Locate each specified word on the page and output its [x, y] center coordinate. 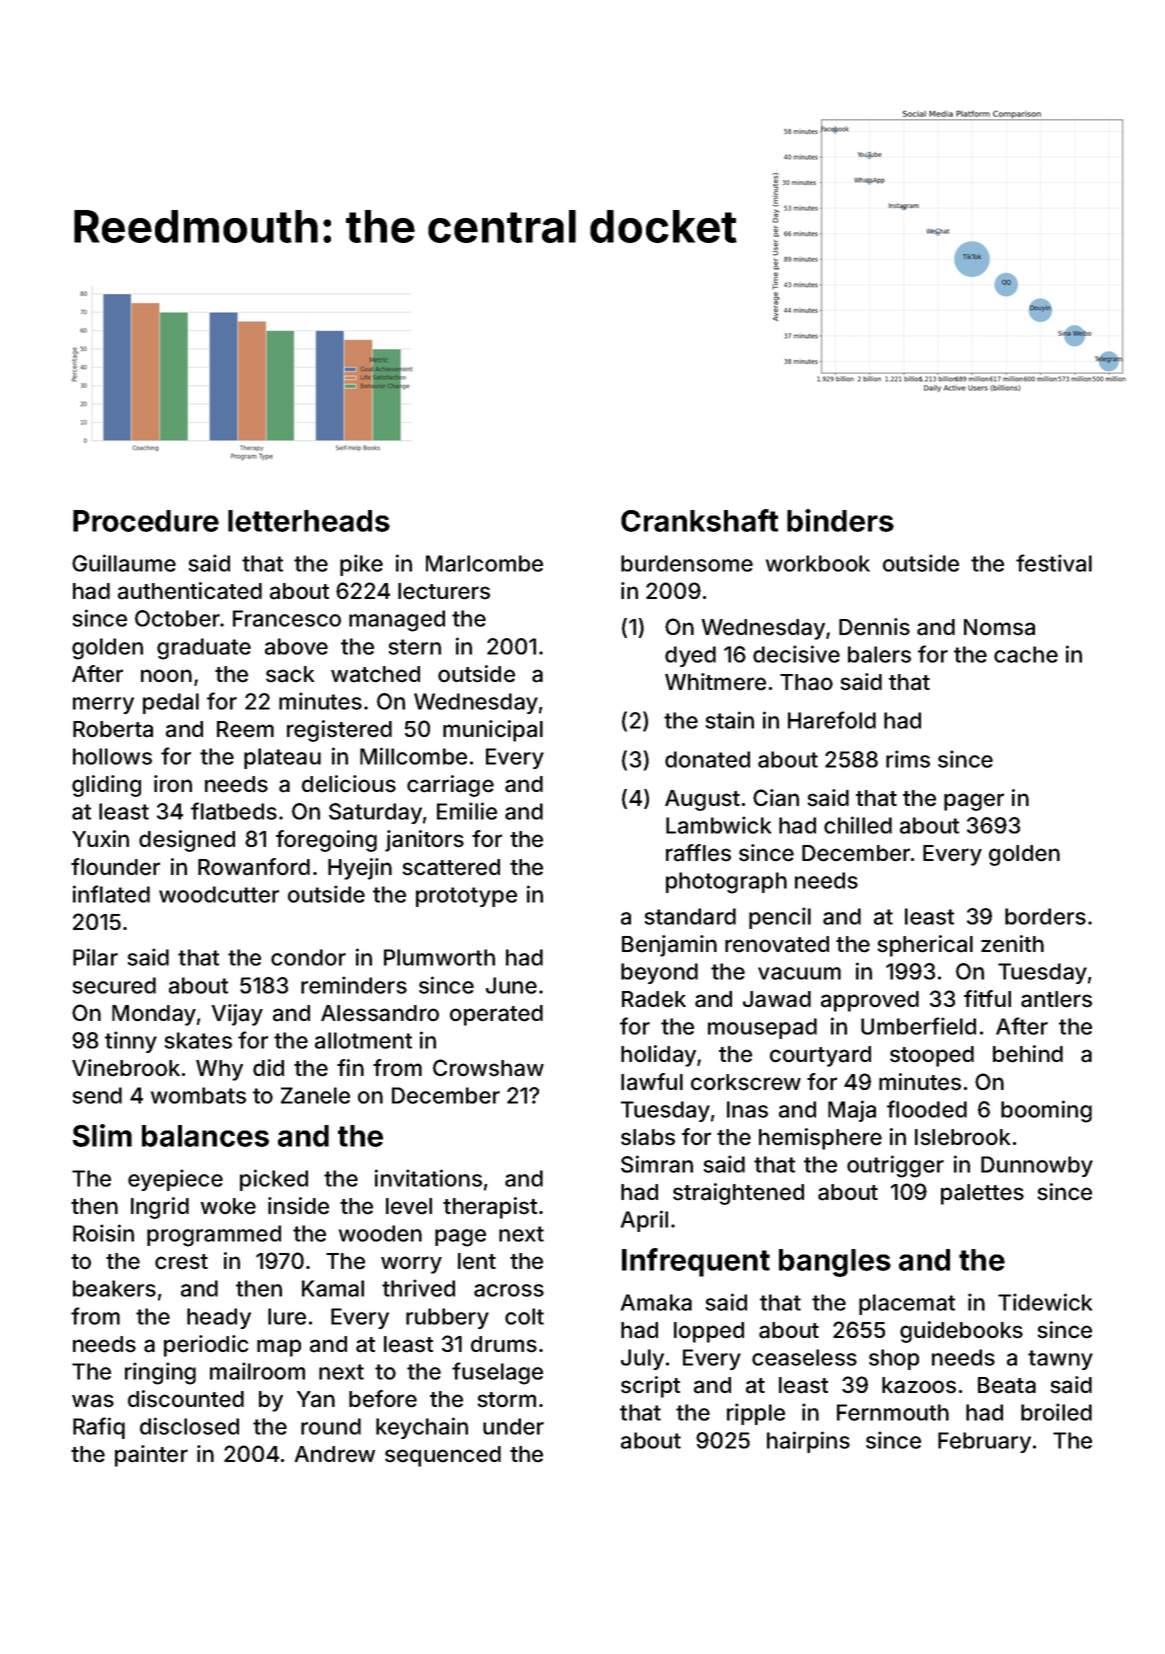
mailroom [257, 1371]
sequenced [443, 1456]
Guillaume [124, 563]
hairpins [808, 1442]
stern [415, 647]
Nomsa [999, 627]
